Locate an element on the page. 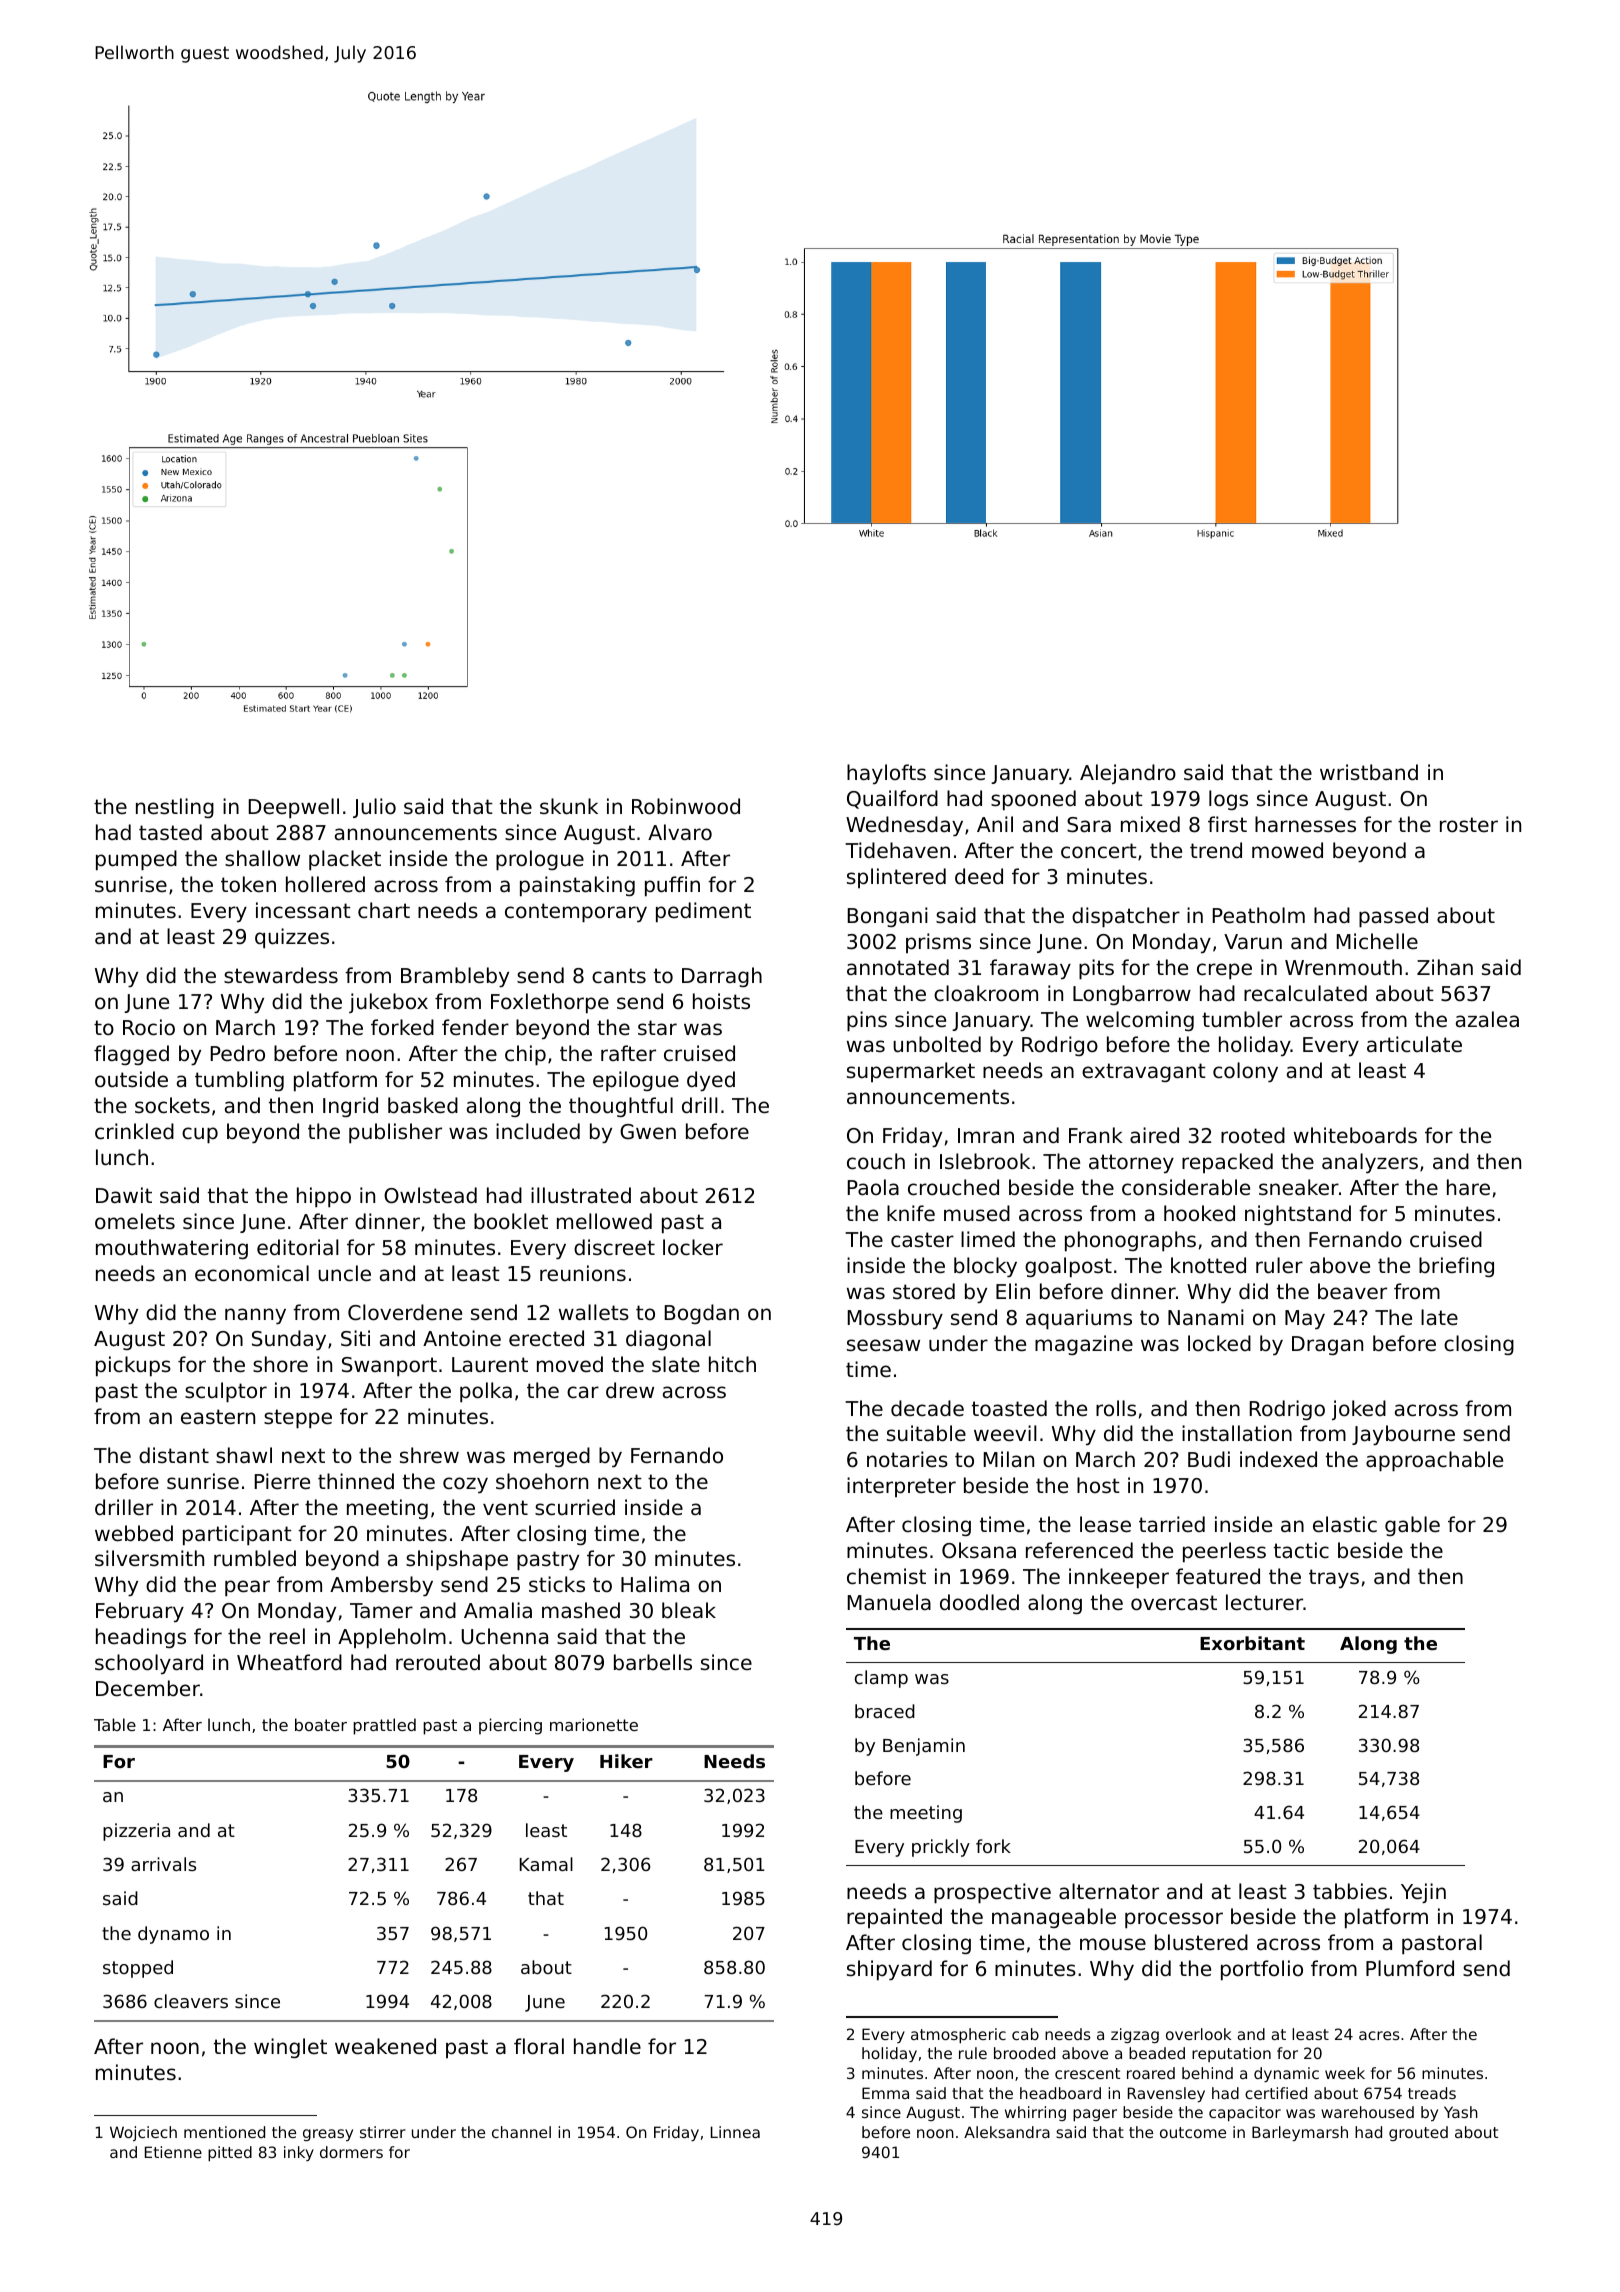  haylofts is located at coordinates (886, 774).
